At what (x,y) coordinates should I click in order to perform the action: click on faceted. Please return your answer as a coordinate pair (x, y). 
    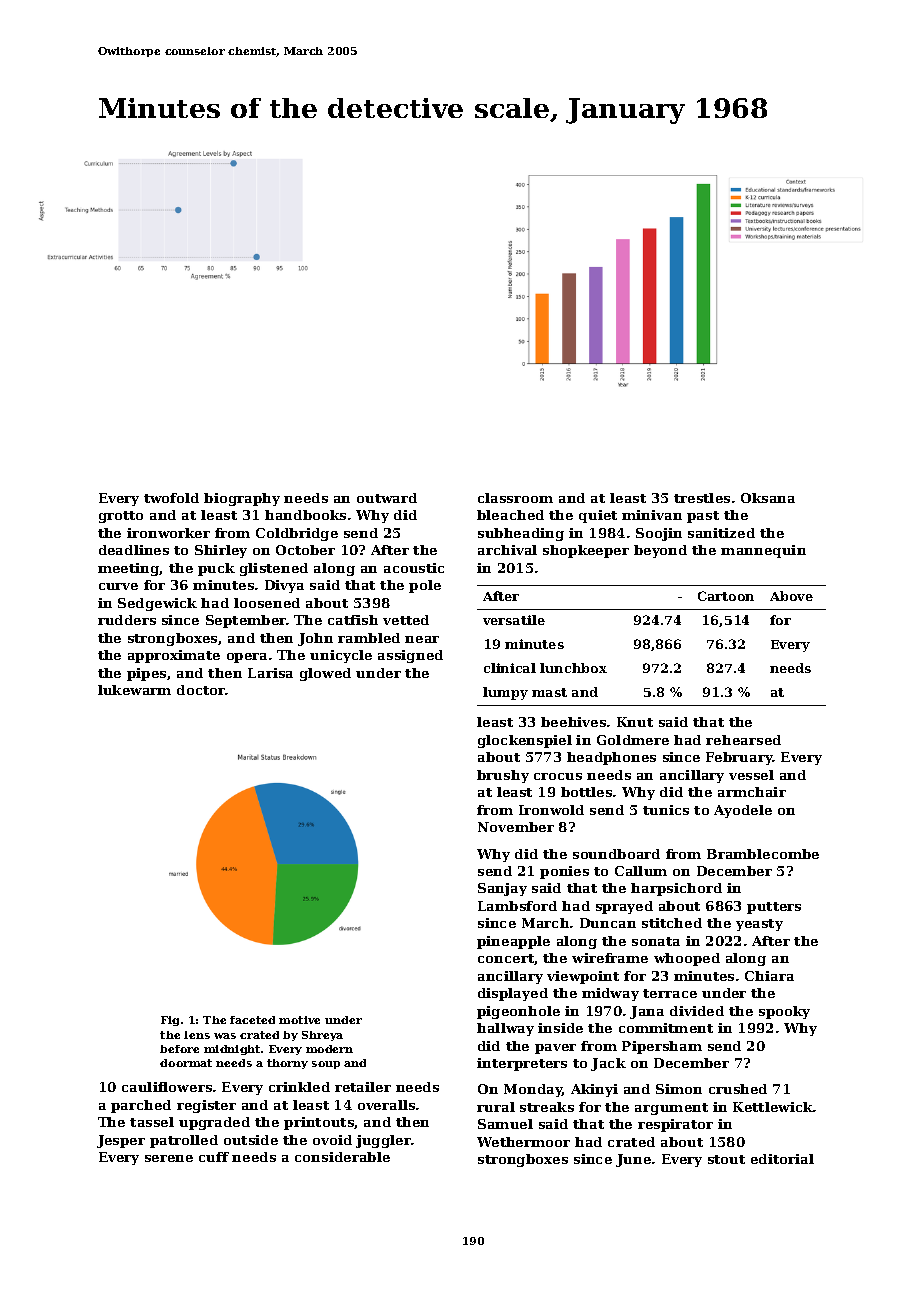
    Looking at the image, I should click on (252, 1020).
